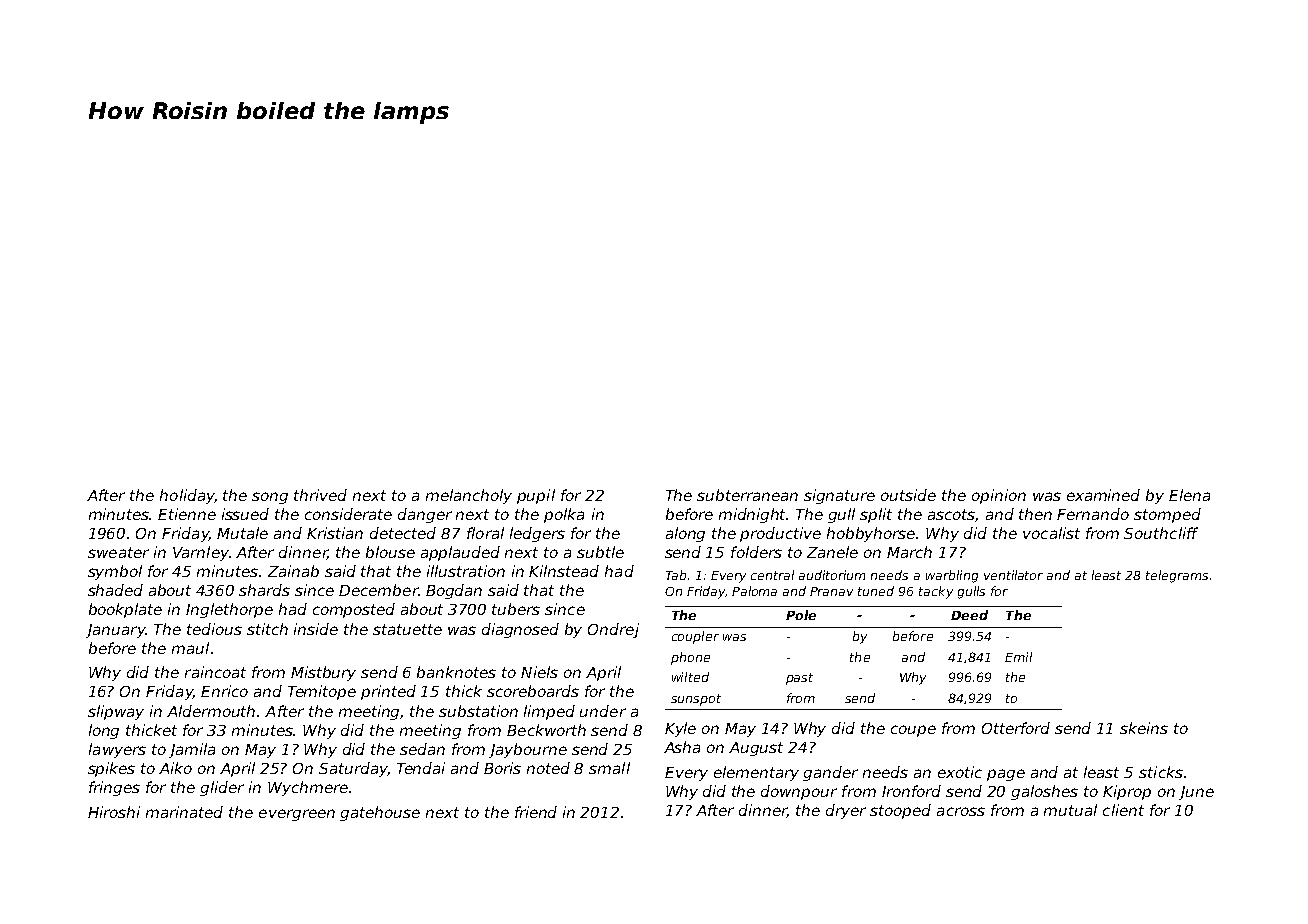 The width and height of the screenshot is (1308, 924). What do you see at coordinates (1018, 657) in the screenshot?
I see `Emil` at bounding box center [1018, 657].
